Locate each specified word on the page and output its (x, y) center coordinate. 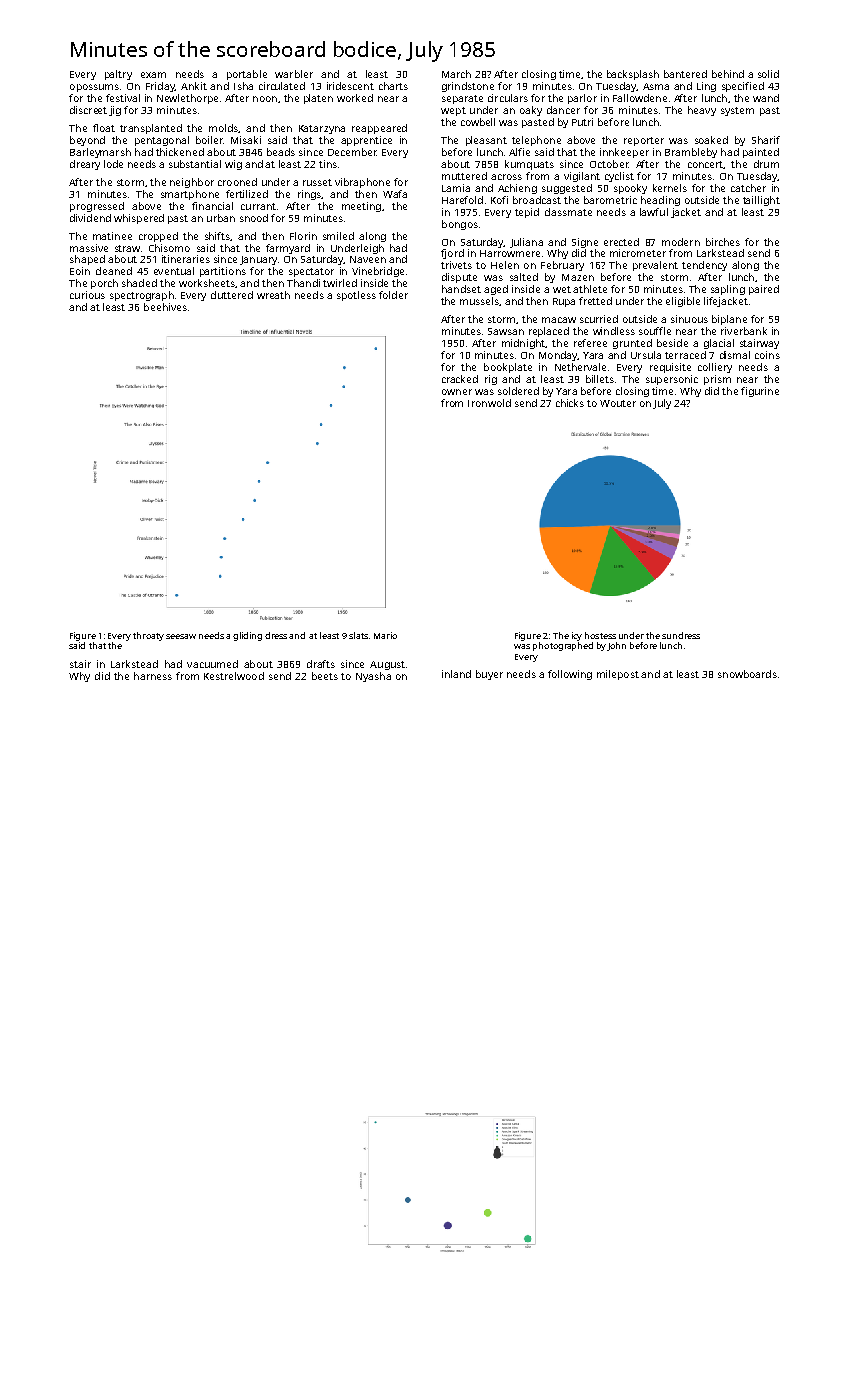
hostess (600, 635)
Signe (585, 243)
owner (457, 392)
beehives (165, 307)
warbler (294, 74)
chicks (570, 403)
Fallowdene (640, 98)
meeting (361, 207)
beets (325, 676)
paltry (118, 75)
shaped (87, 260)
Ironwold (489, 403)
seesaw (181, 636)
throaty (148, 636)
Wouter (618, 403)
